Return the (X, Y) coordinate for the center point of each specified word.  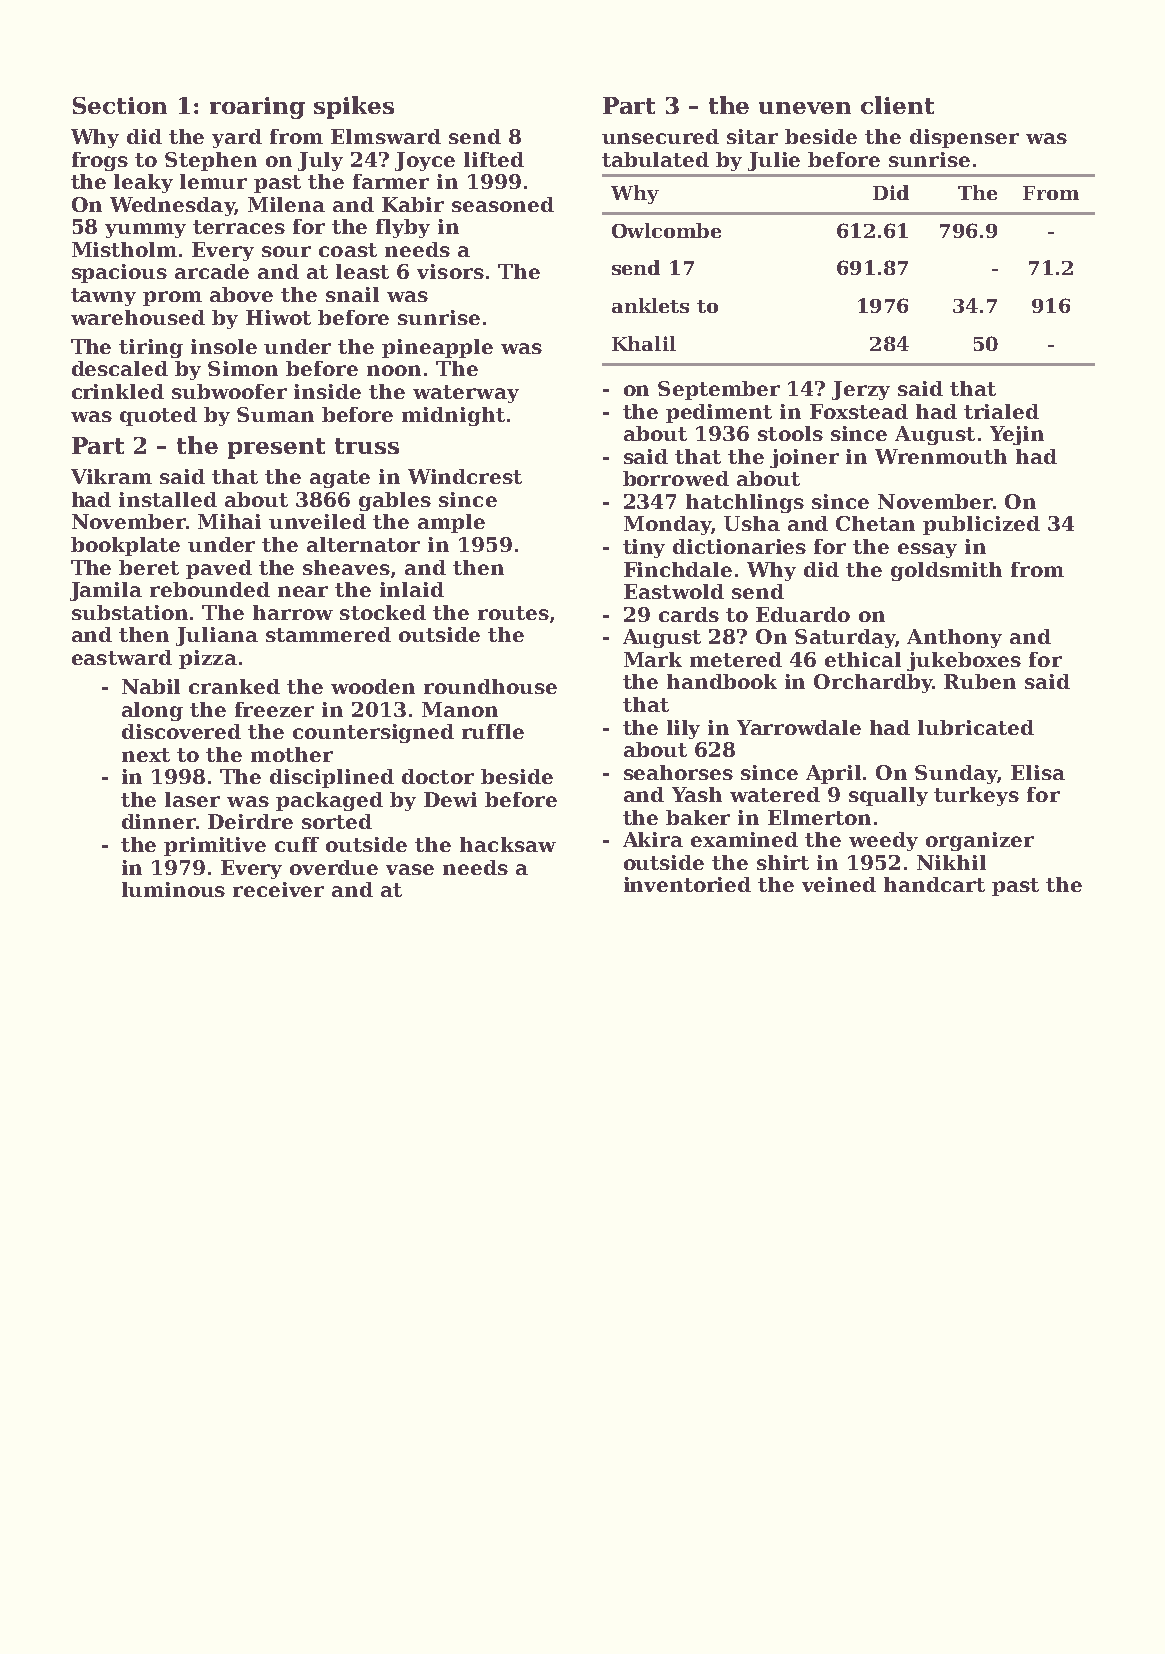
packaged (329, 801)
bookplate (125, 546)
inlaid (412, 589)
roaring (257, 108)
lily (683, 729)
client (897, 105)
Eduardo (803, 614)
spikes (354, 107)
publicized (981, 525)
